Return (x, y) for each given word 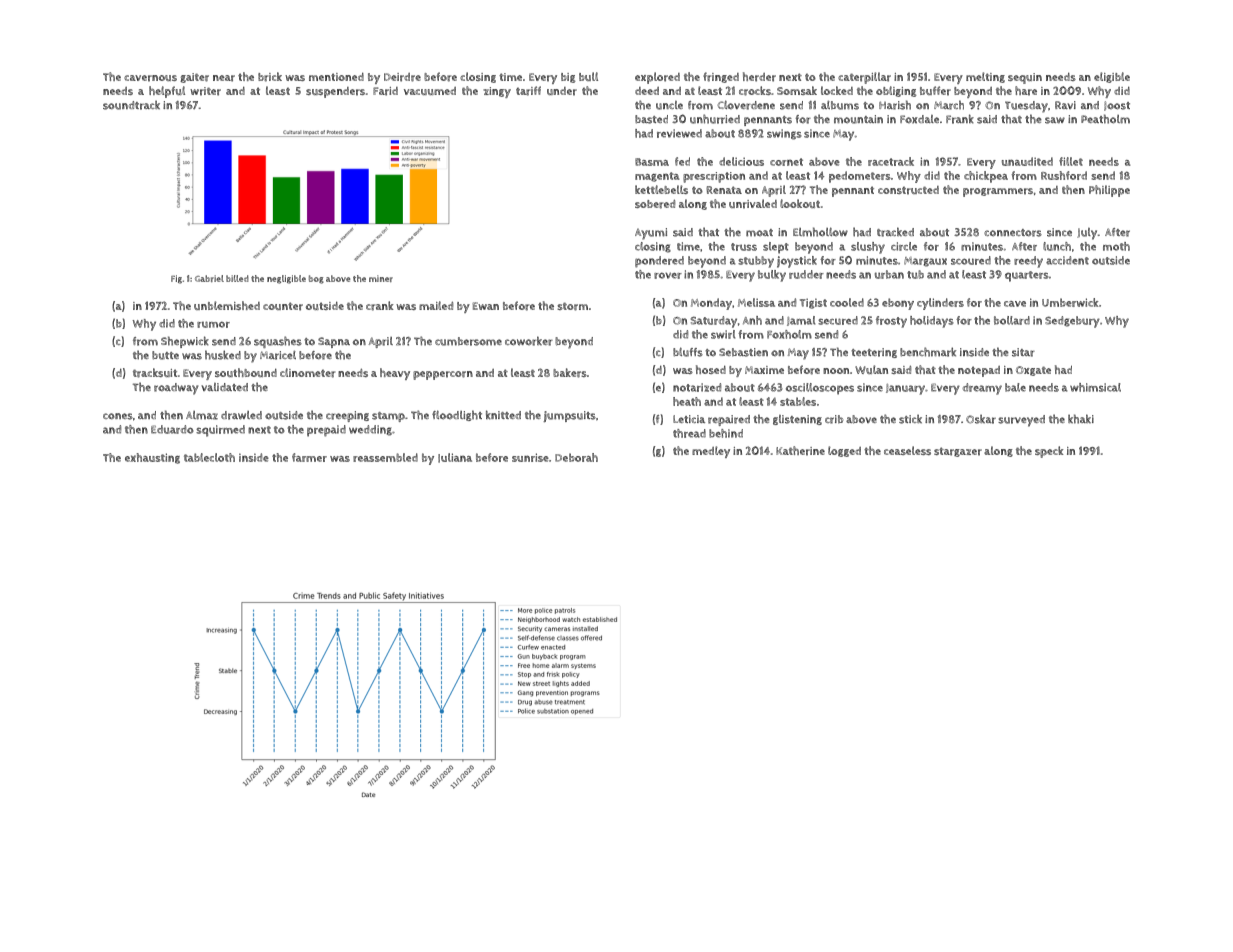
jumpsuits (569, 416)
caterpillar (864, 78)
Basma (652, 162)
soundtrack (131, 105)
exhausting (152, 458)
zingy (497, 92)
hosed (711, 369)
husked (223, 355)
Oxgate (1033, 371)
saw (1055, 120)
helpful (167, 92)
